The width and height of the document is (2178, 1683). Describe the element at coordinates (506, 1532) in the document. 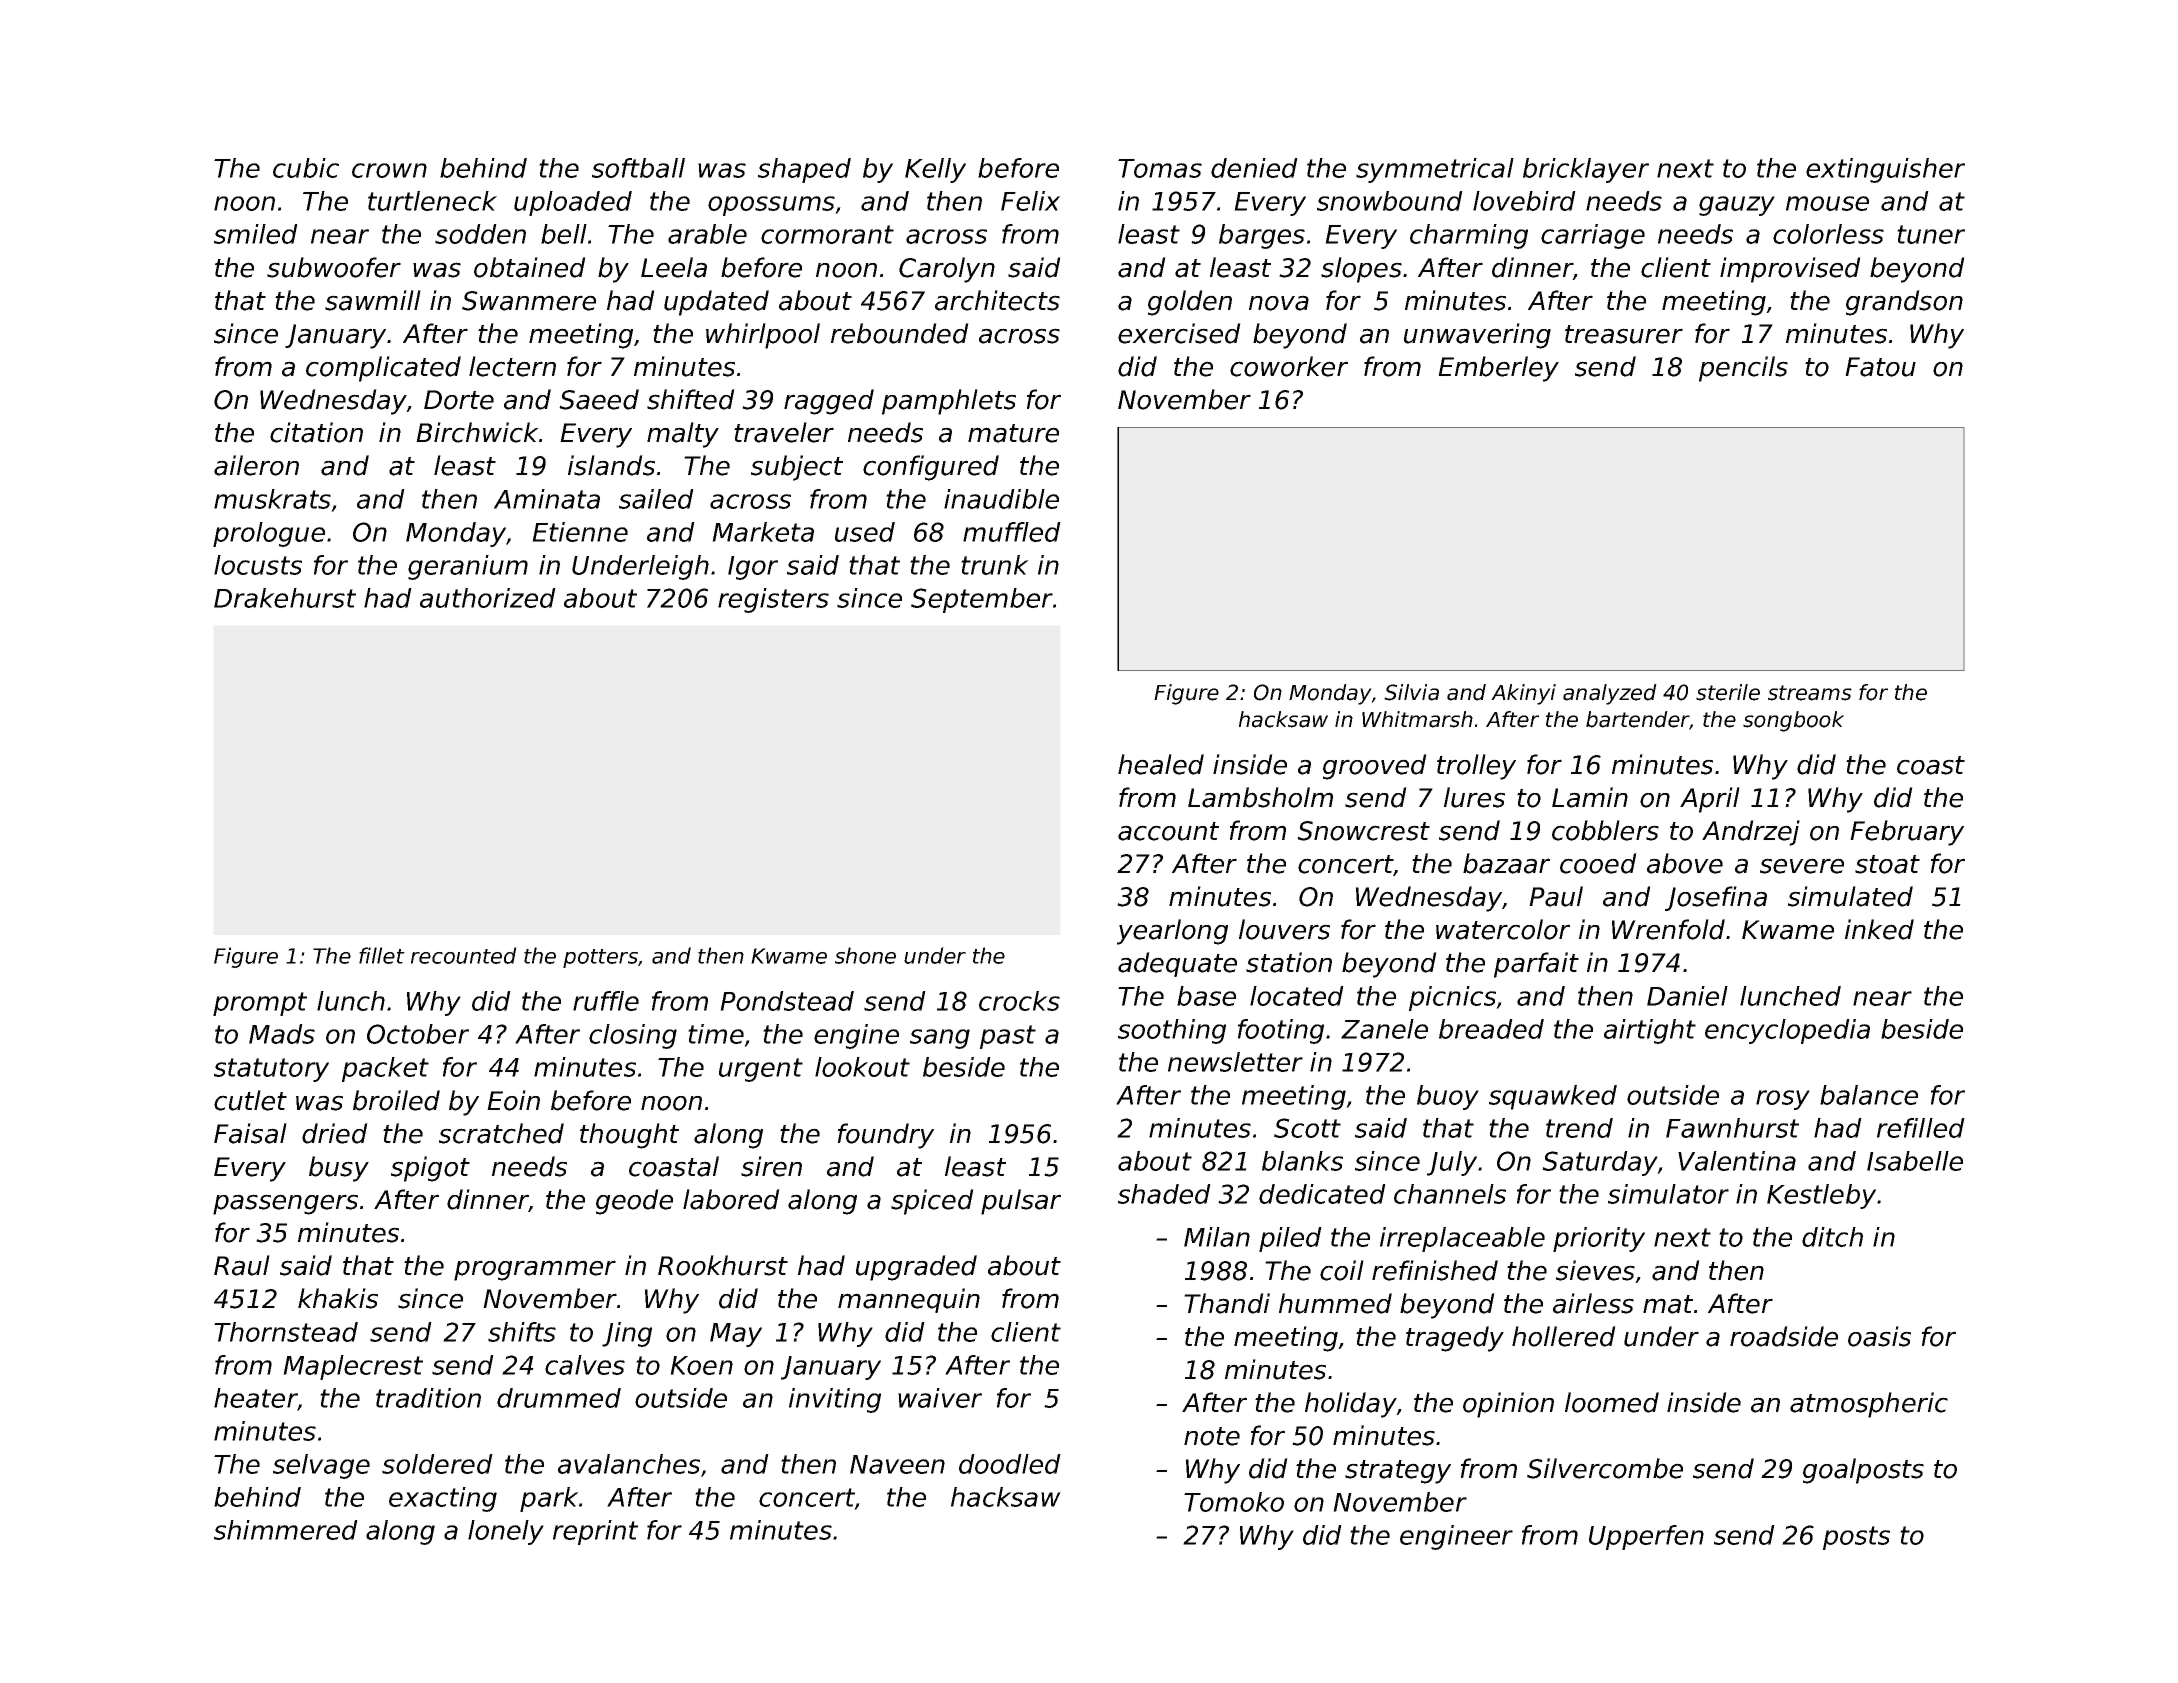

I see `lonely` at that location.
